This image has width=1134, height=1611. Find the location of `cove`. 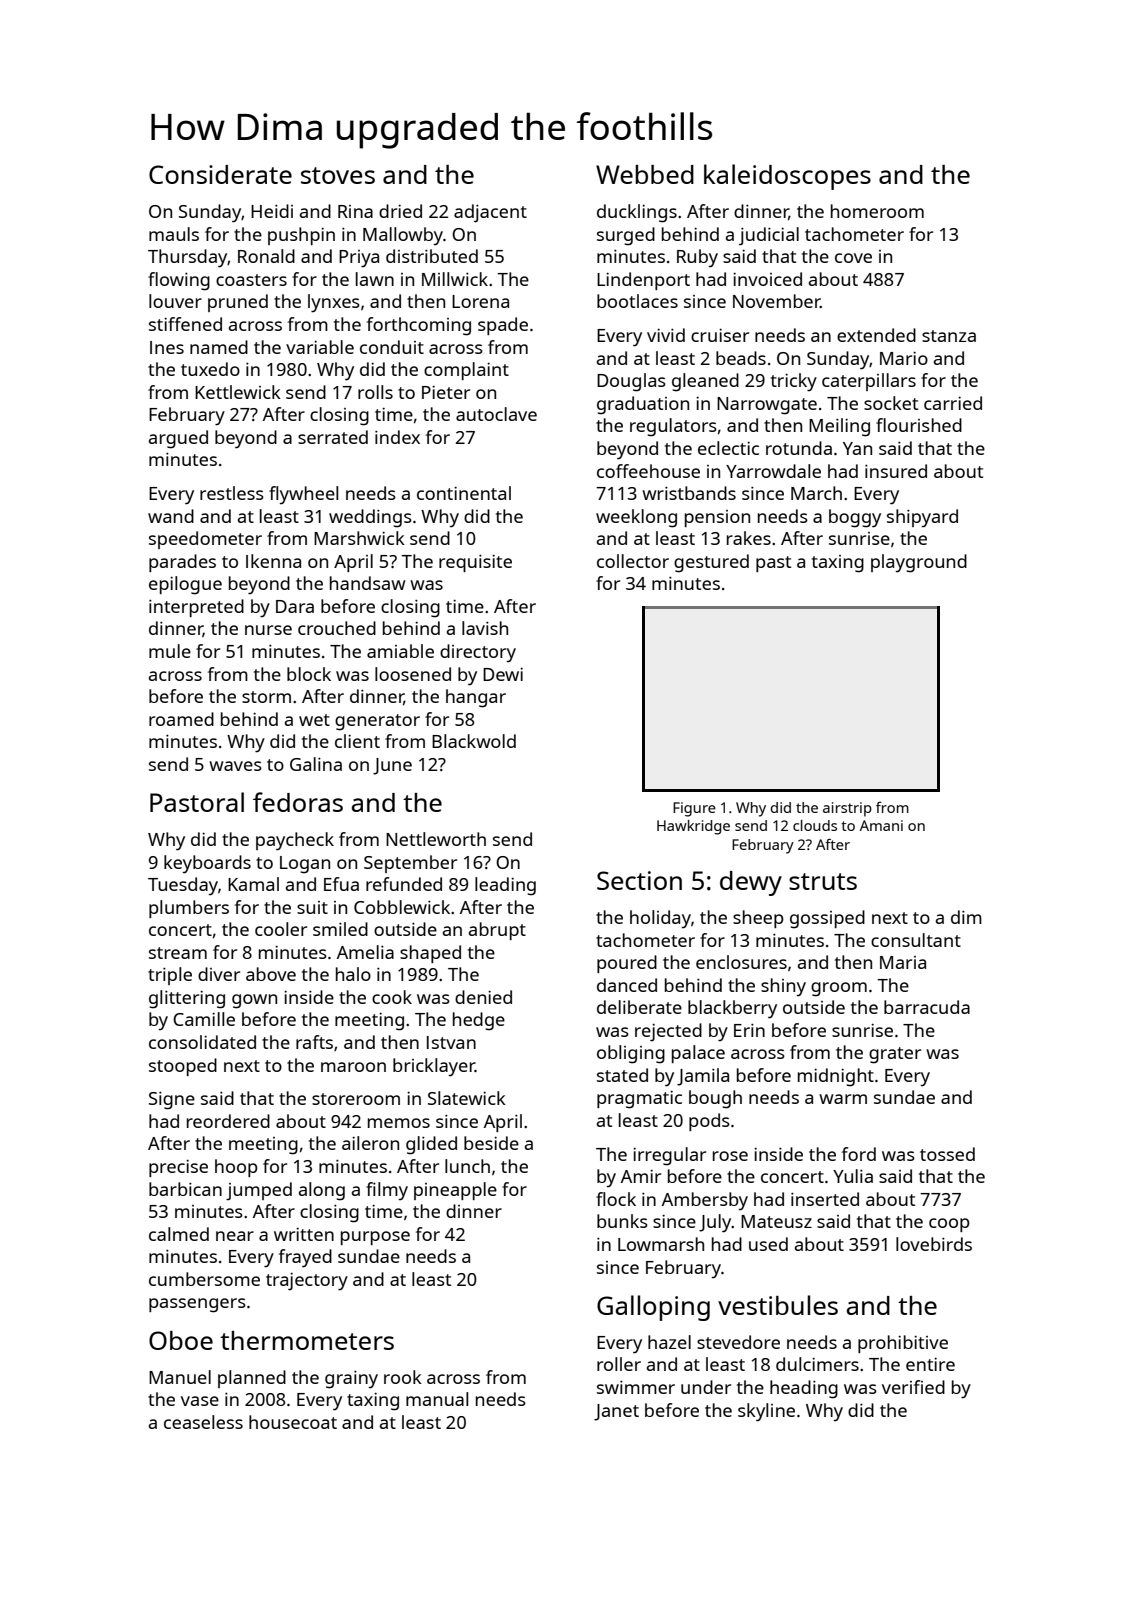

cove is located at coordinates (853, 258).
